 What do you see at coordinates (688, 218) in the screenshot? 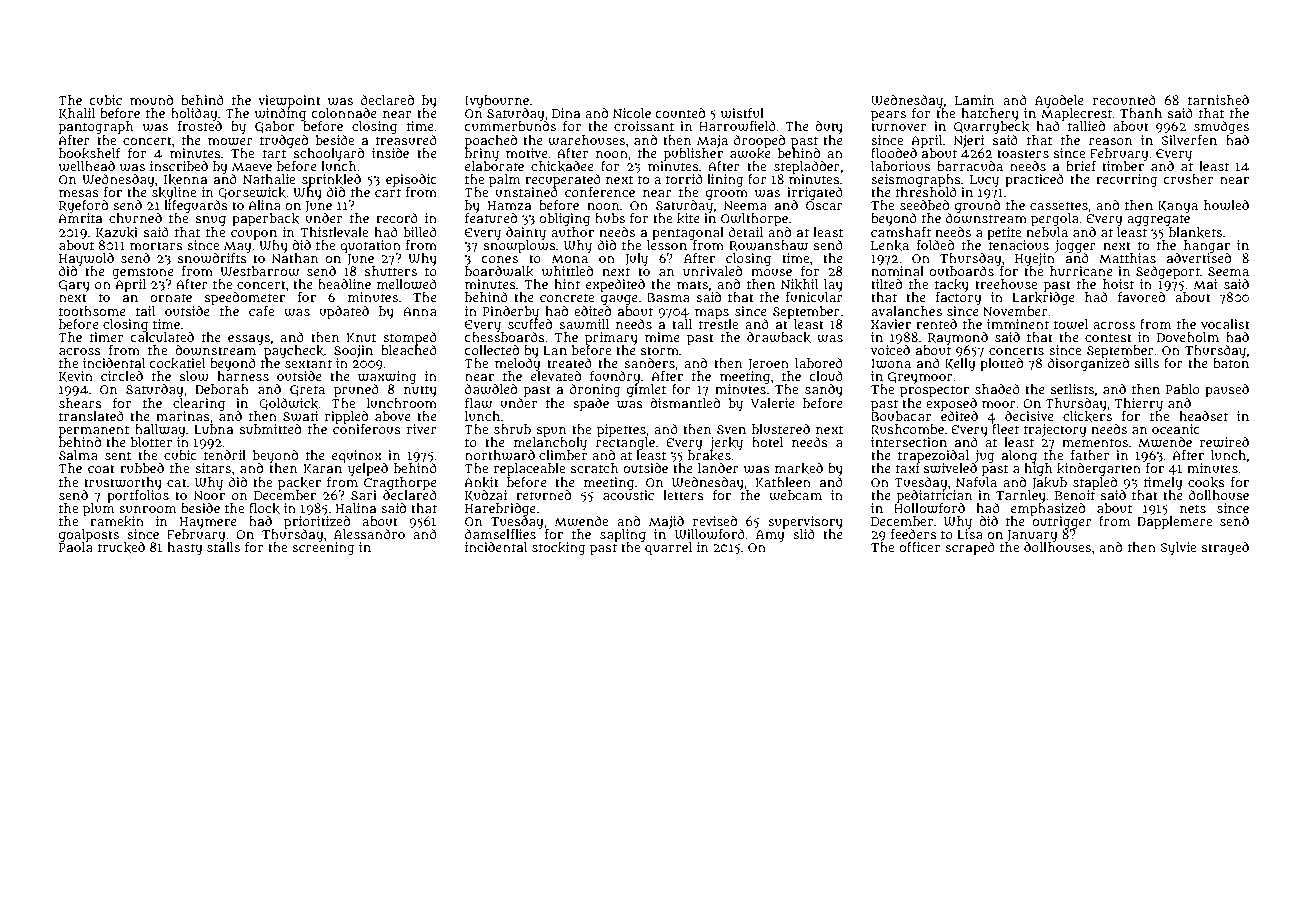
I see `kite` at bounding box center [688, 218].
